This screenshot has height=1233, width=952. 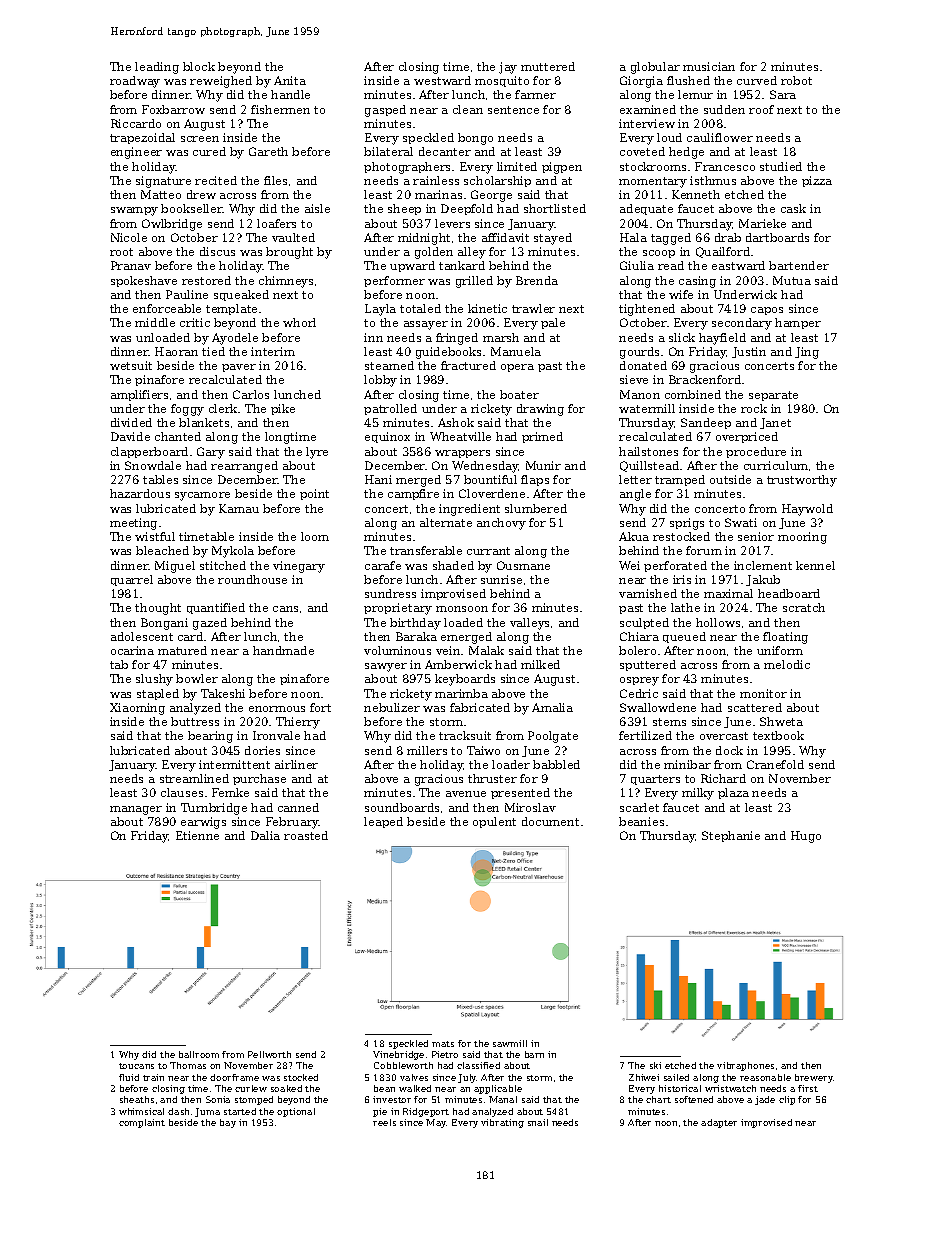 I want to click on carafe, so click(x=383, y=565).
